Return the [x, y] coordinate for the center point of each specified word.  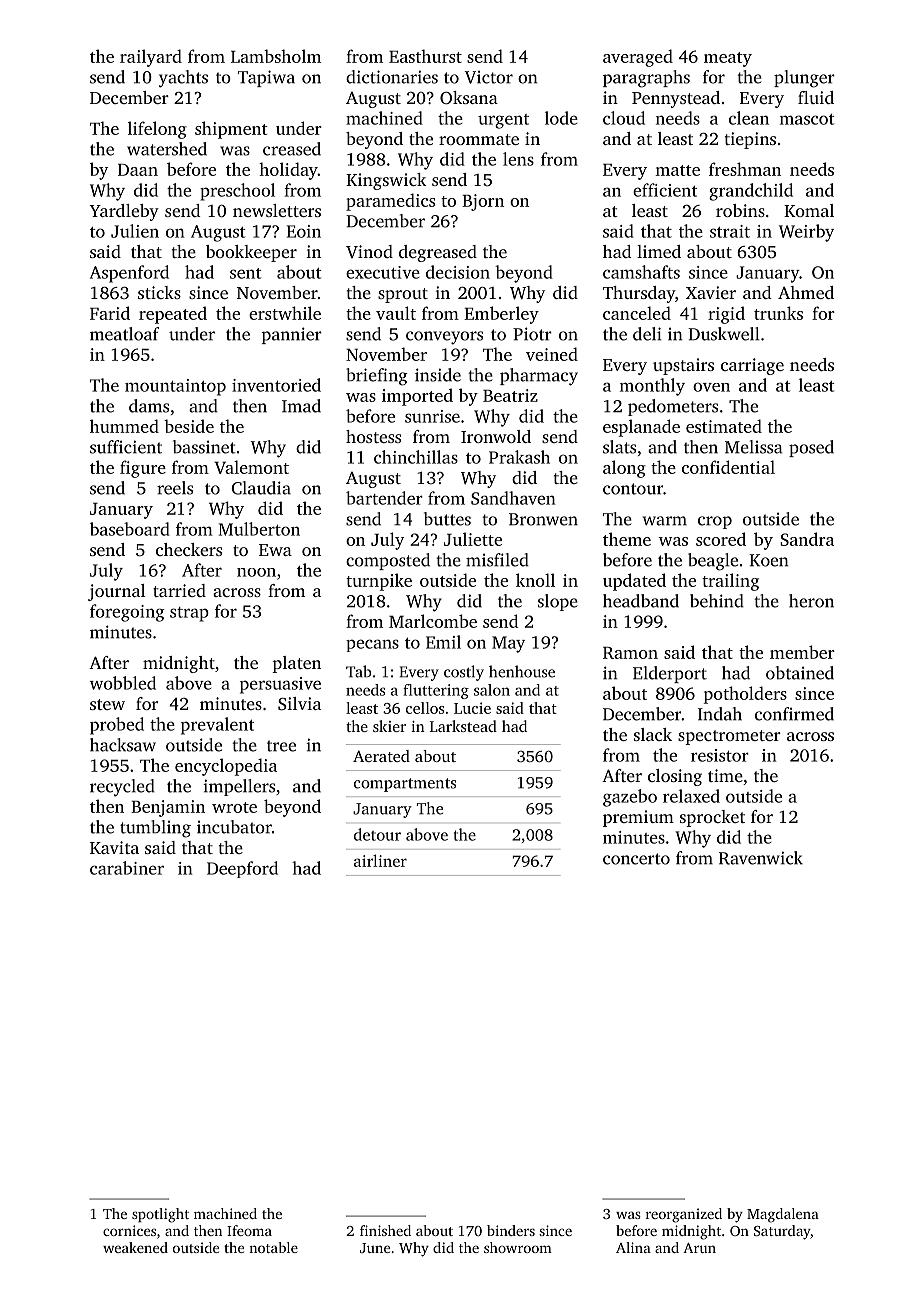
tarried [179, 590]
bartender [384, 498]
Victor [489, 77]
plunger [804, 79]
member [802, 652]
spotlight [160, 1215]
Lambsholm [276, 56]
